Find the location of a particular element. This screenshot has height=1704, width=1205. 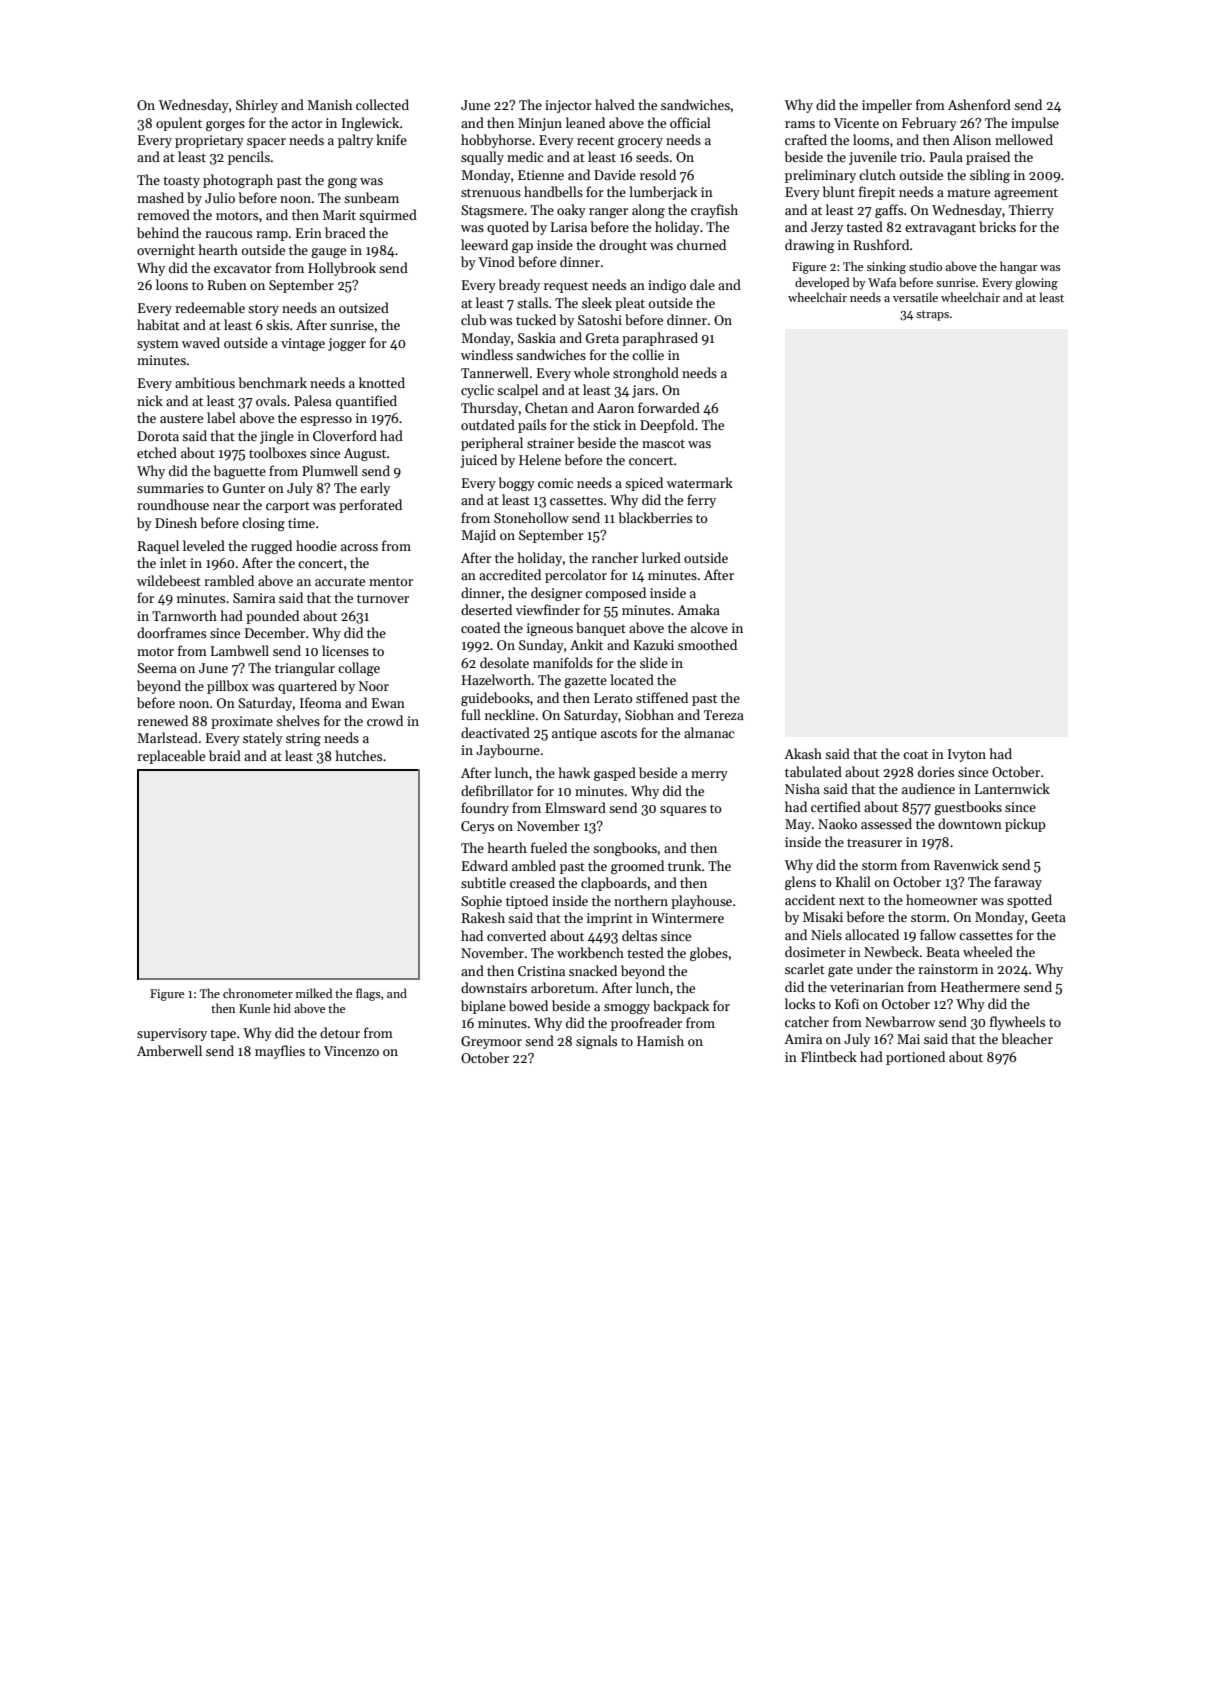

squares is located at coordinates (683, 811).
